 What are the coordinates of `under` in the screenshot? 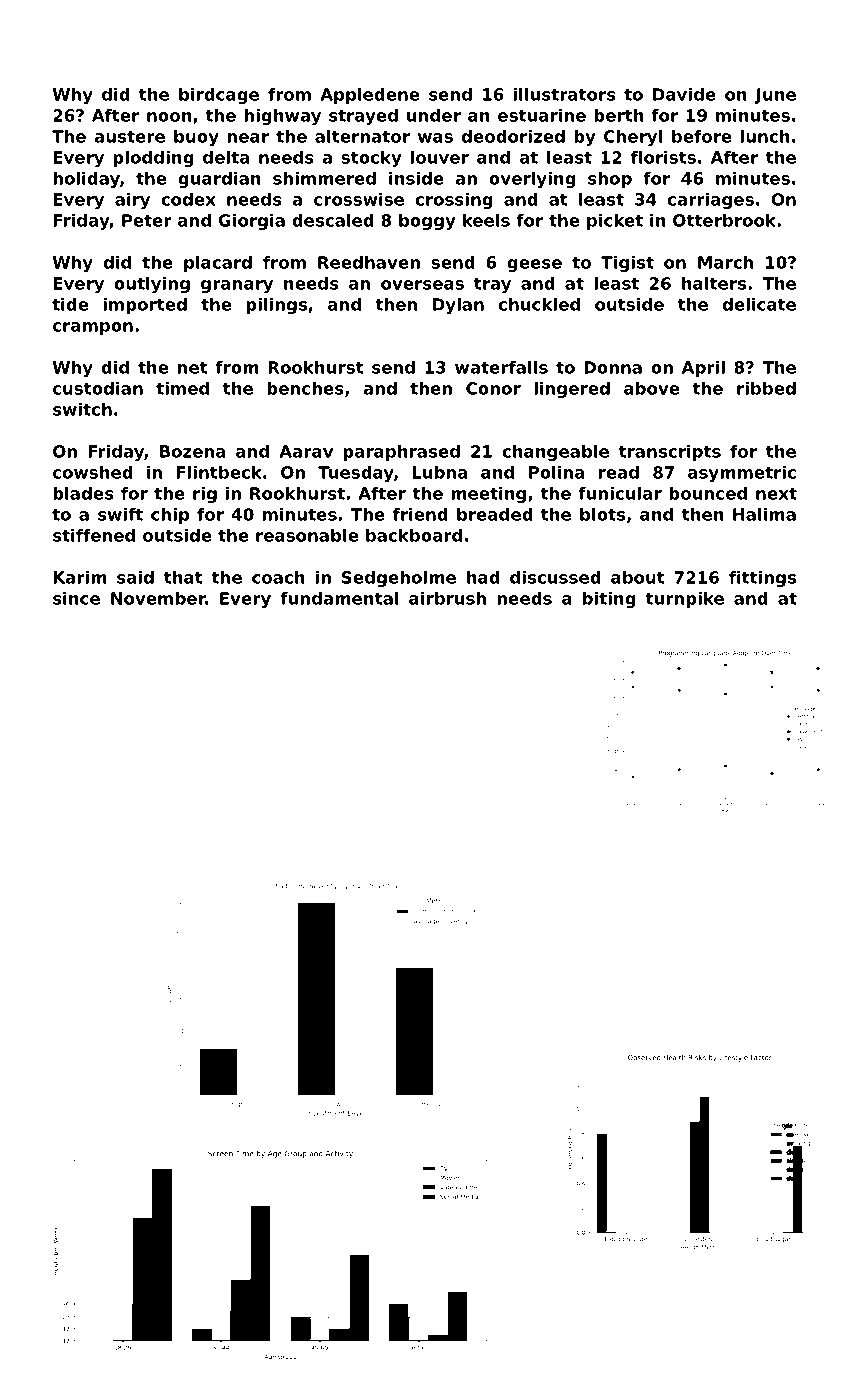 It's located at (434, 115).
